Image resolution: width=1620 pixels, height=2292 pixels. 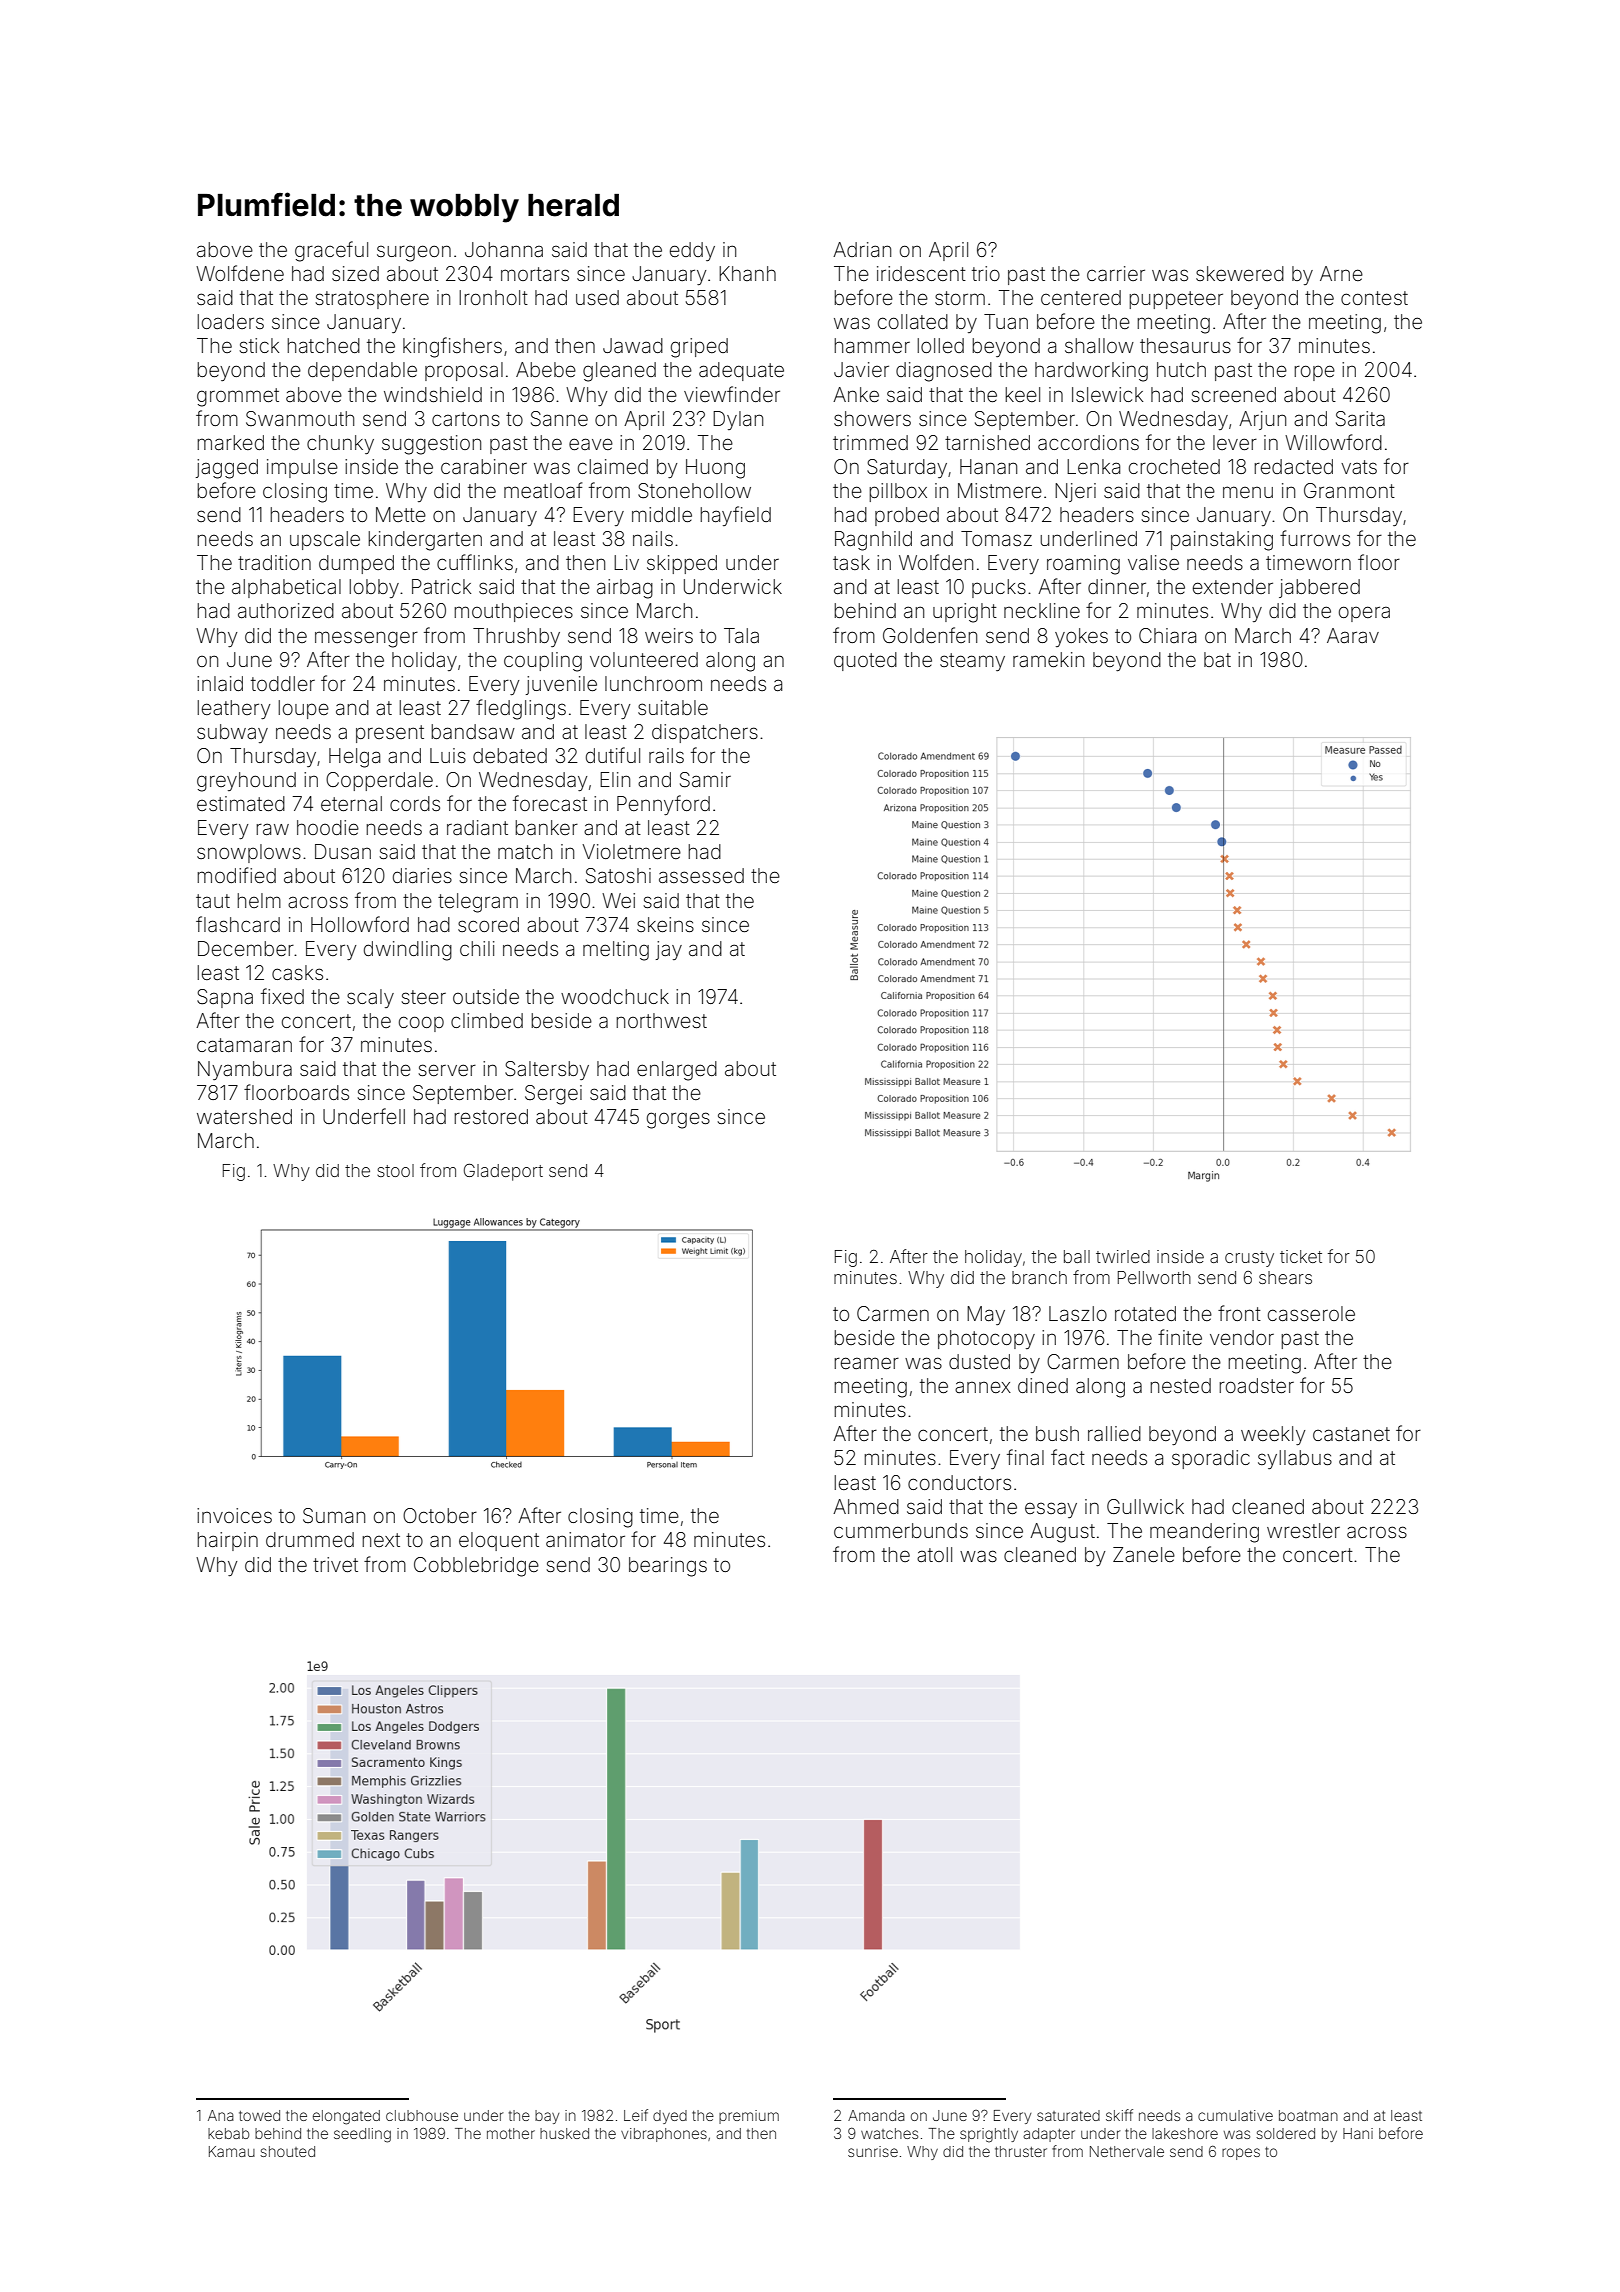 What do you see at coordinates (944, 372) in the screenshot?
I see `diagnosed` at bounding box center [944, 372].
